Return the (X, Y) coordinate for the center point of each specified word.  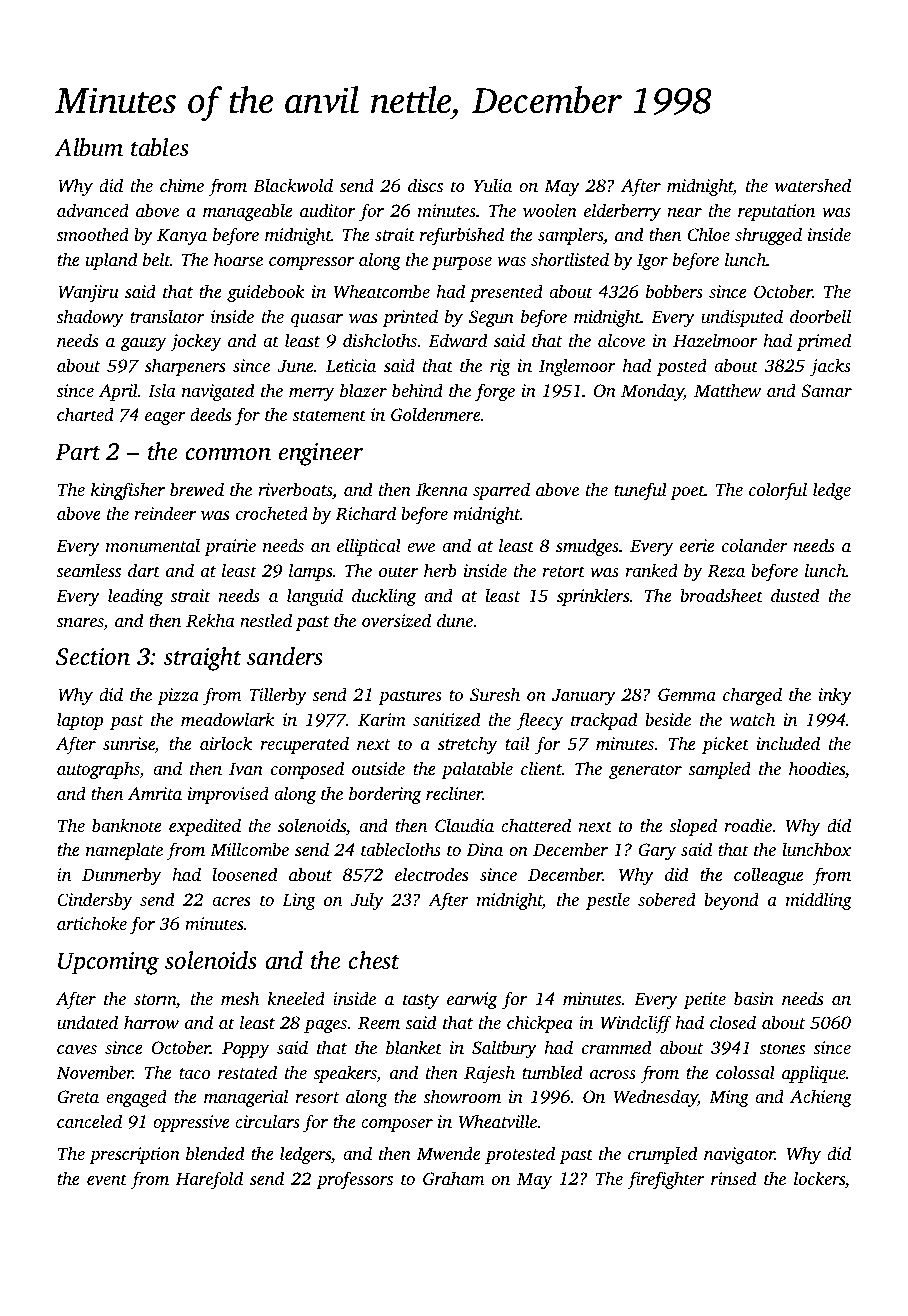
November (94, 1072)
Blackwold (293, 185)
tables (160, 147)
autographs (98, 770)
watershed (813, 185)
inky (835, 696)
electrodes (431, 874)
